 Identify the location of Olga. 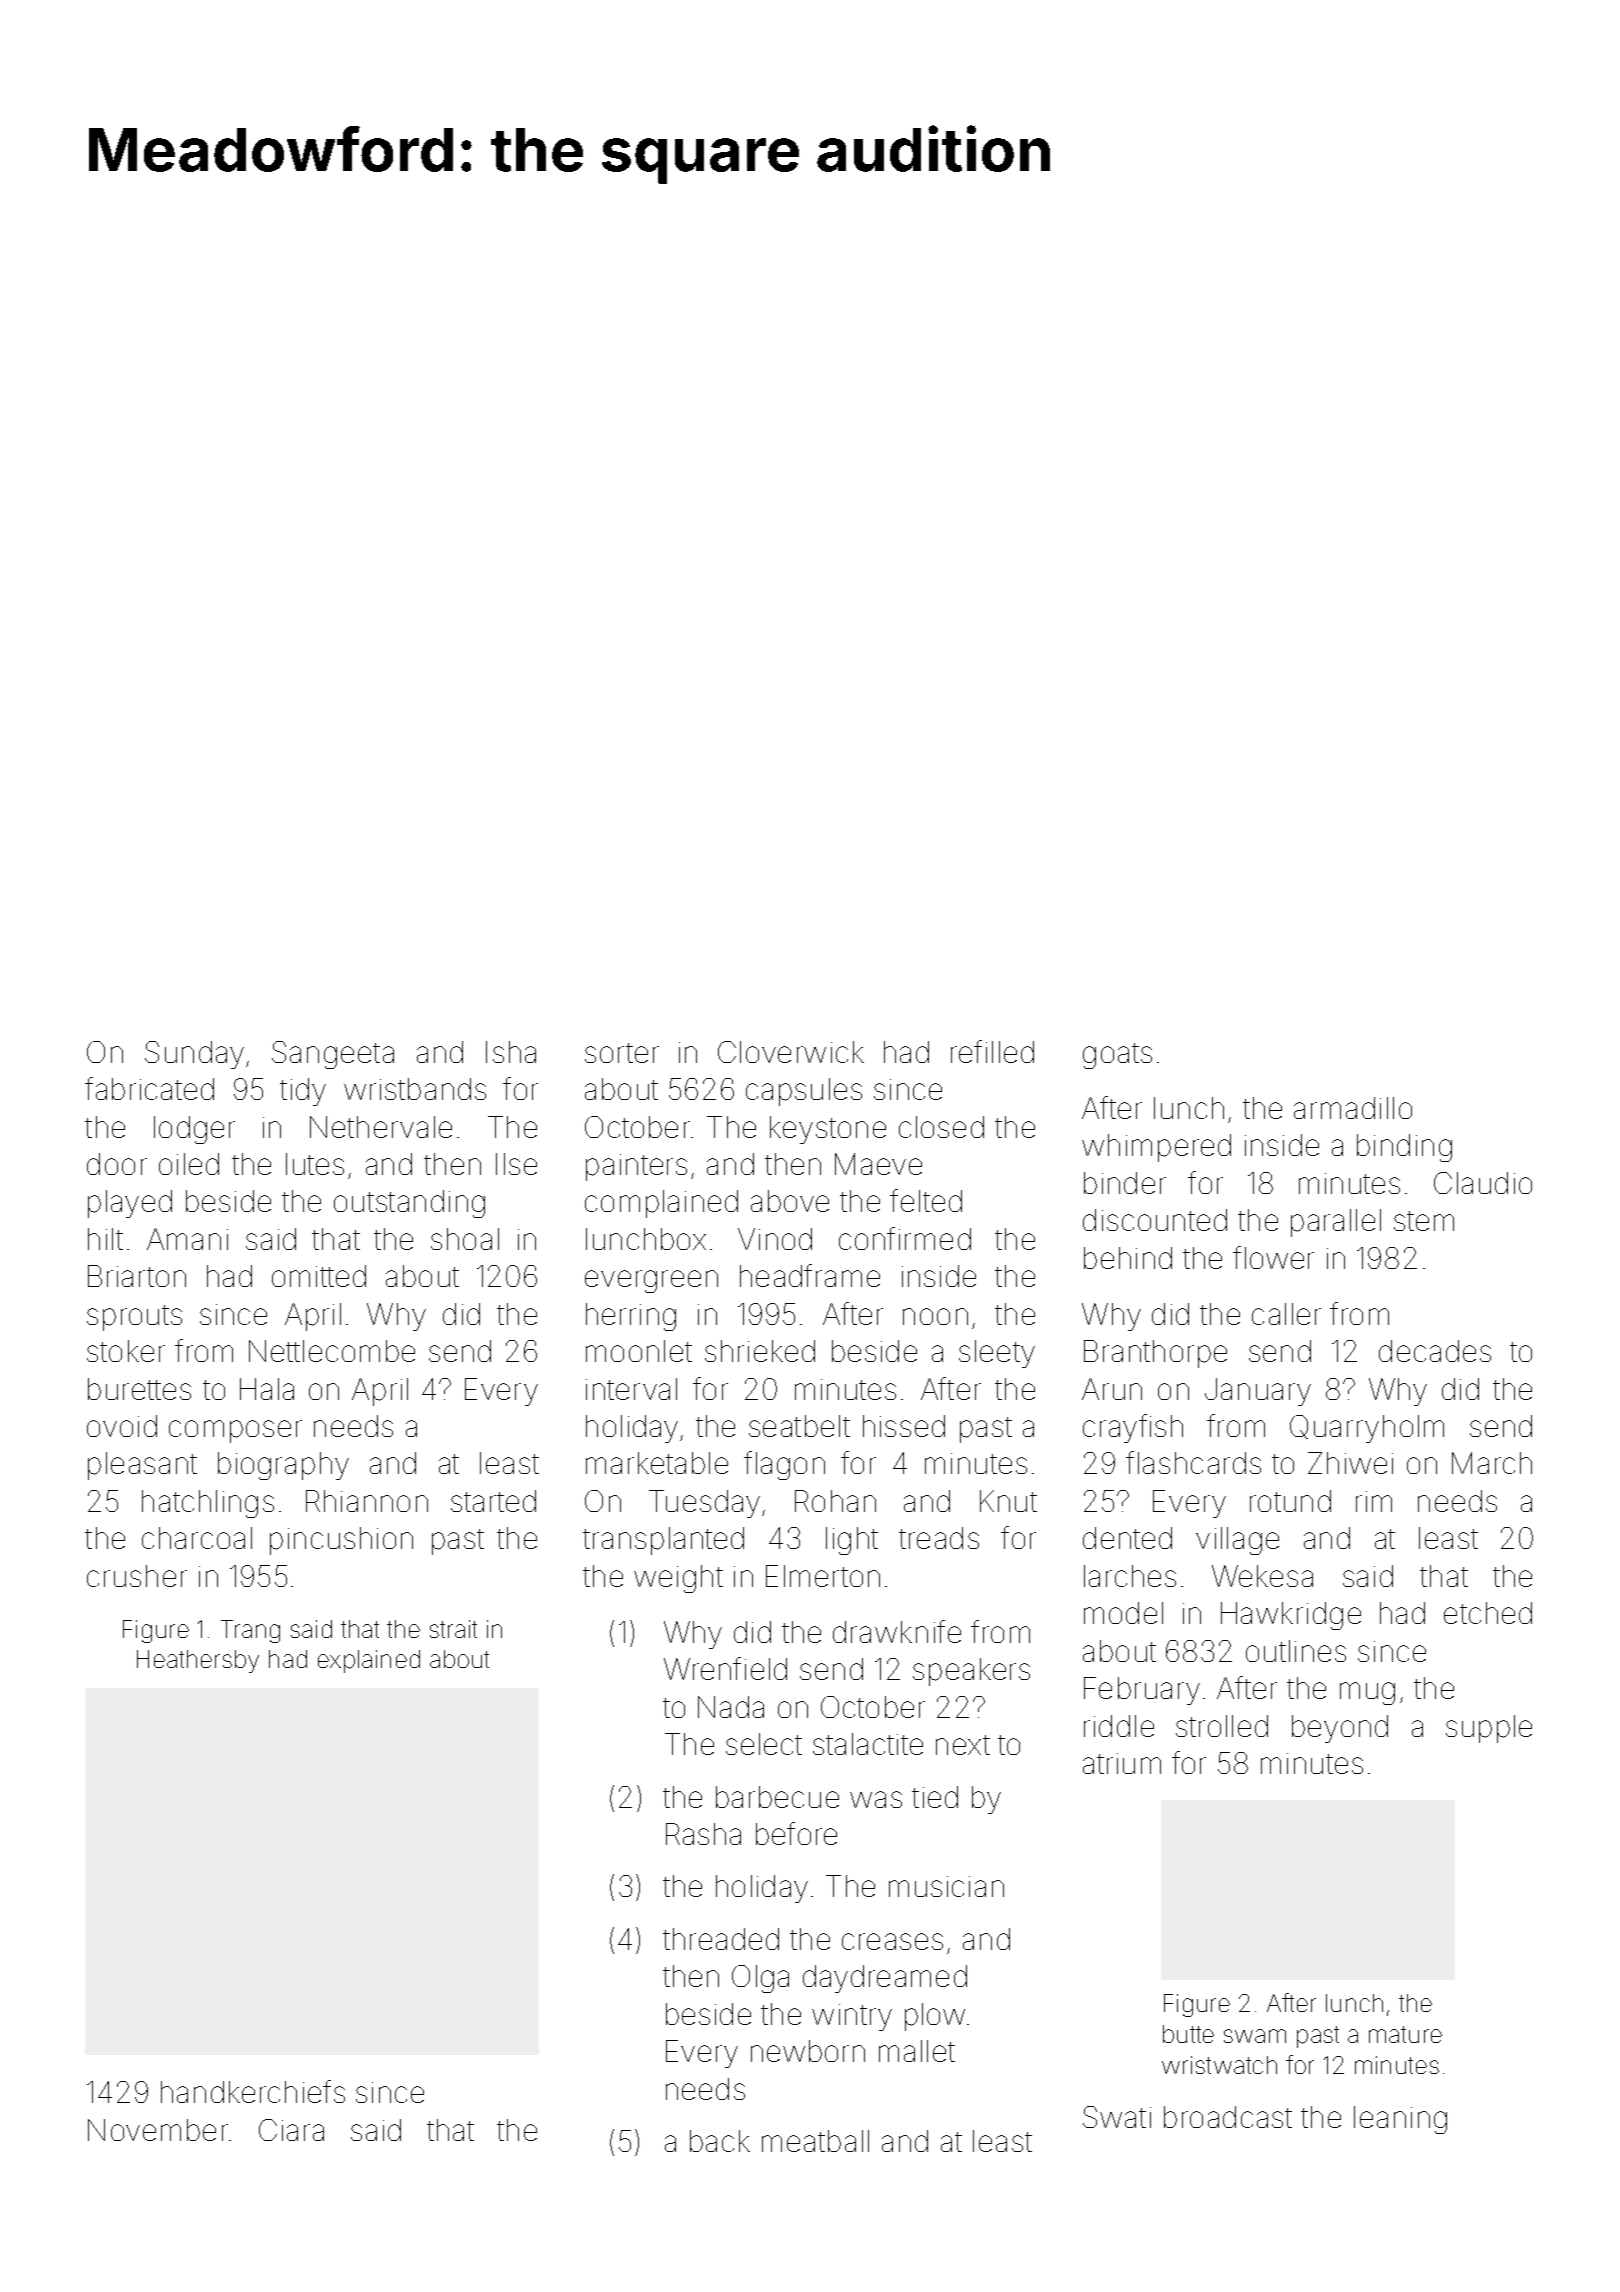
(760, 1979).
